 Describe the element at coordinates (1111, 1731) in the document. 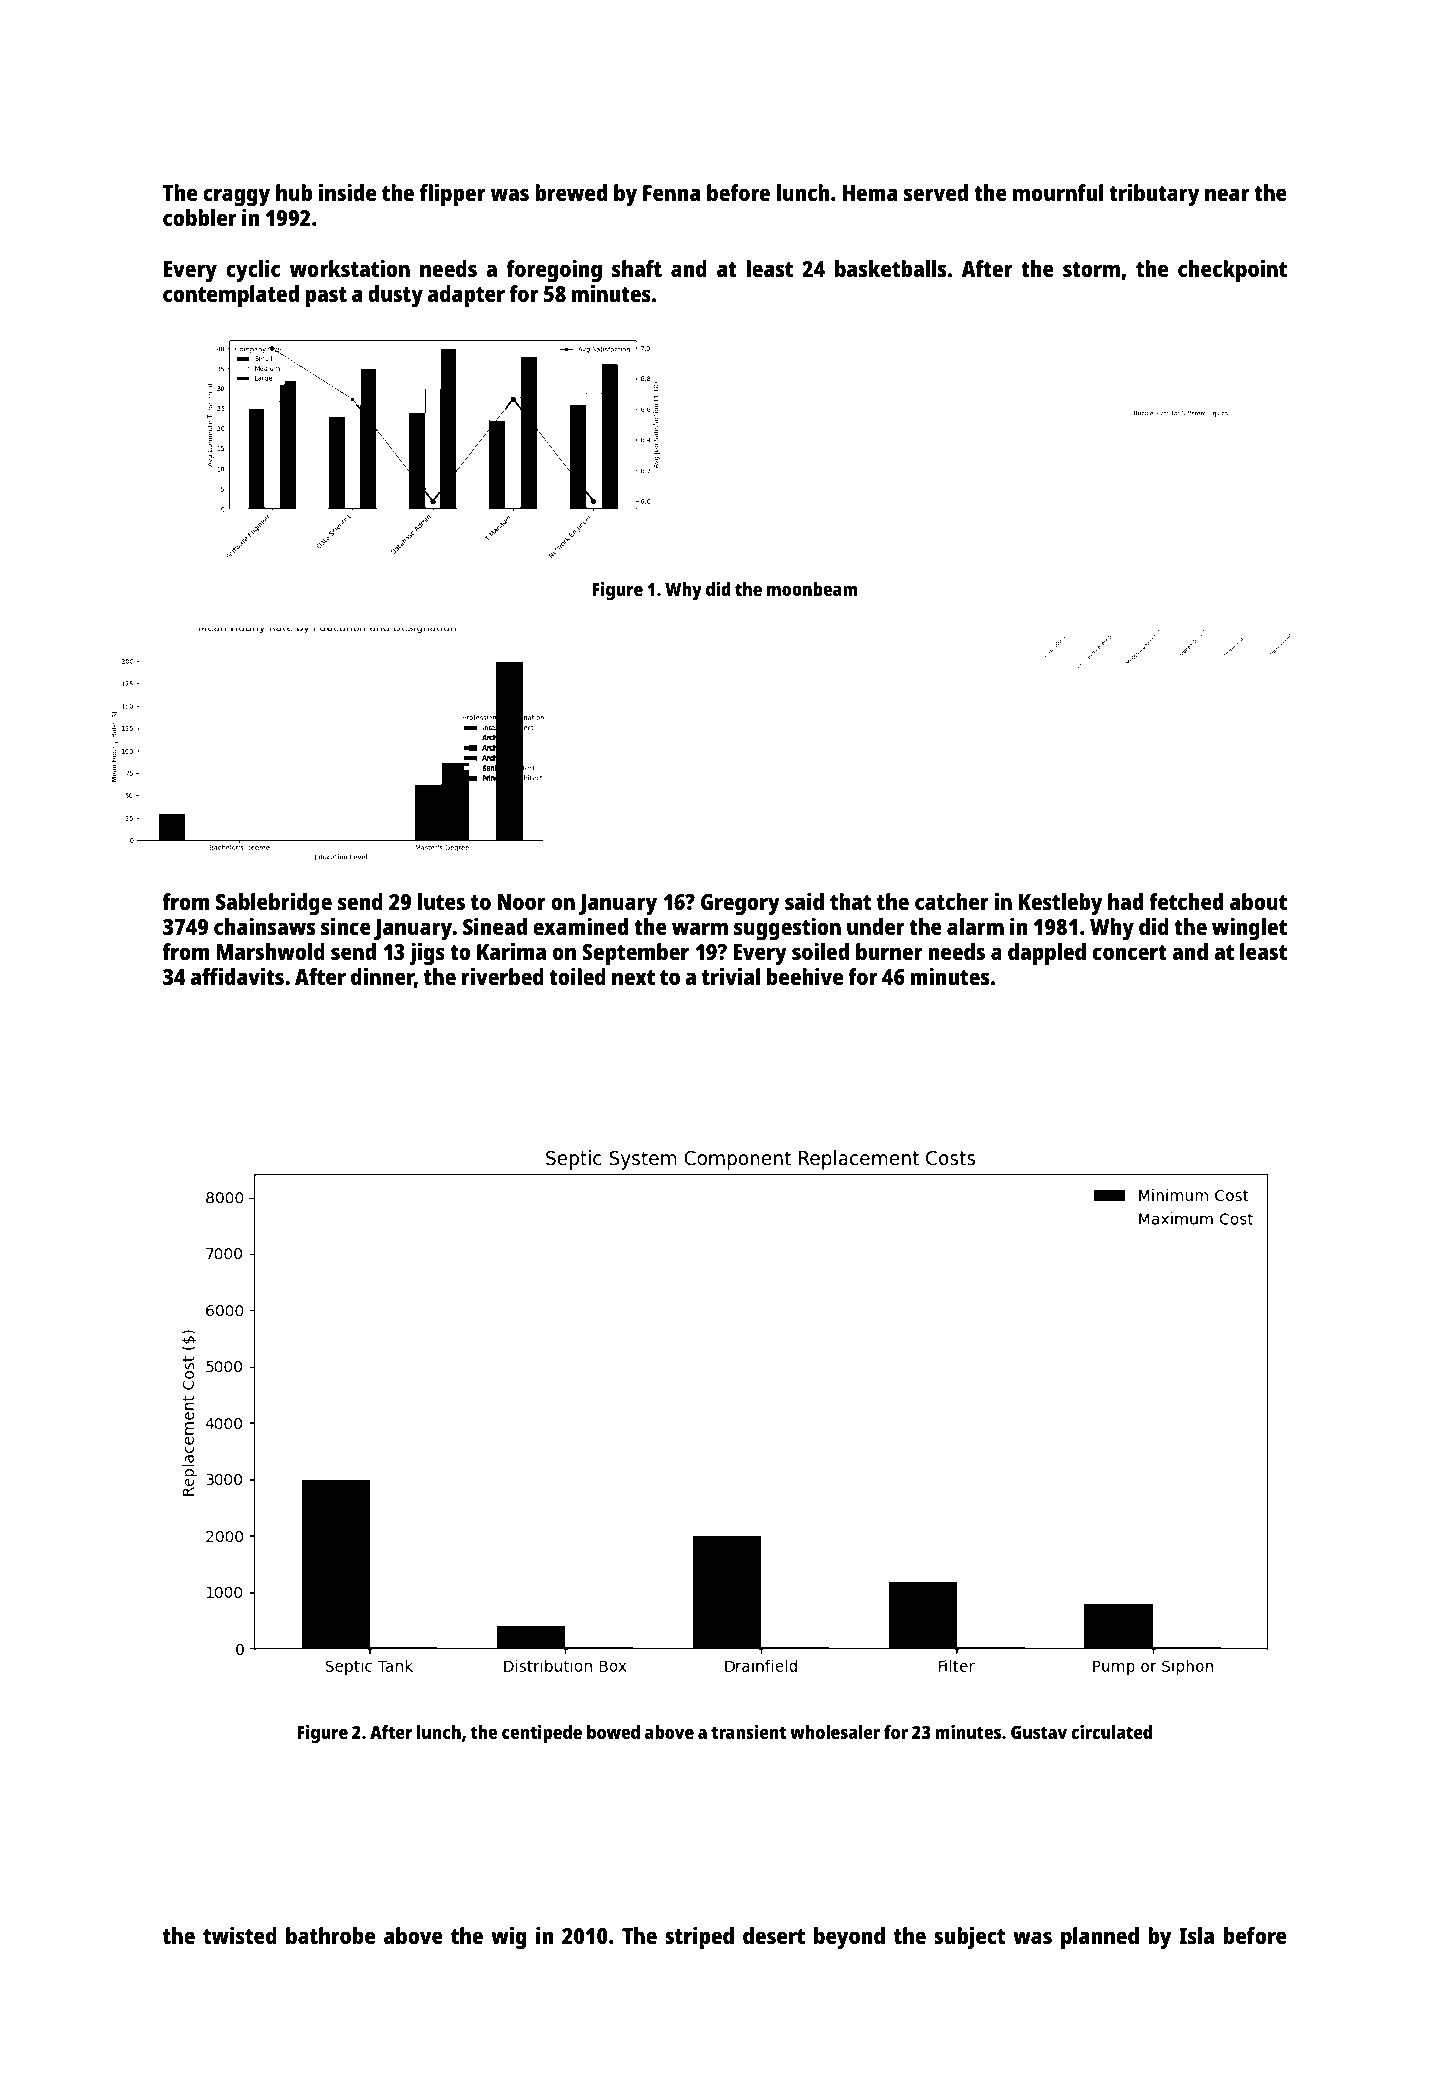

I see `circulated` at that location.
